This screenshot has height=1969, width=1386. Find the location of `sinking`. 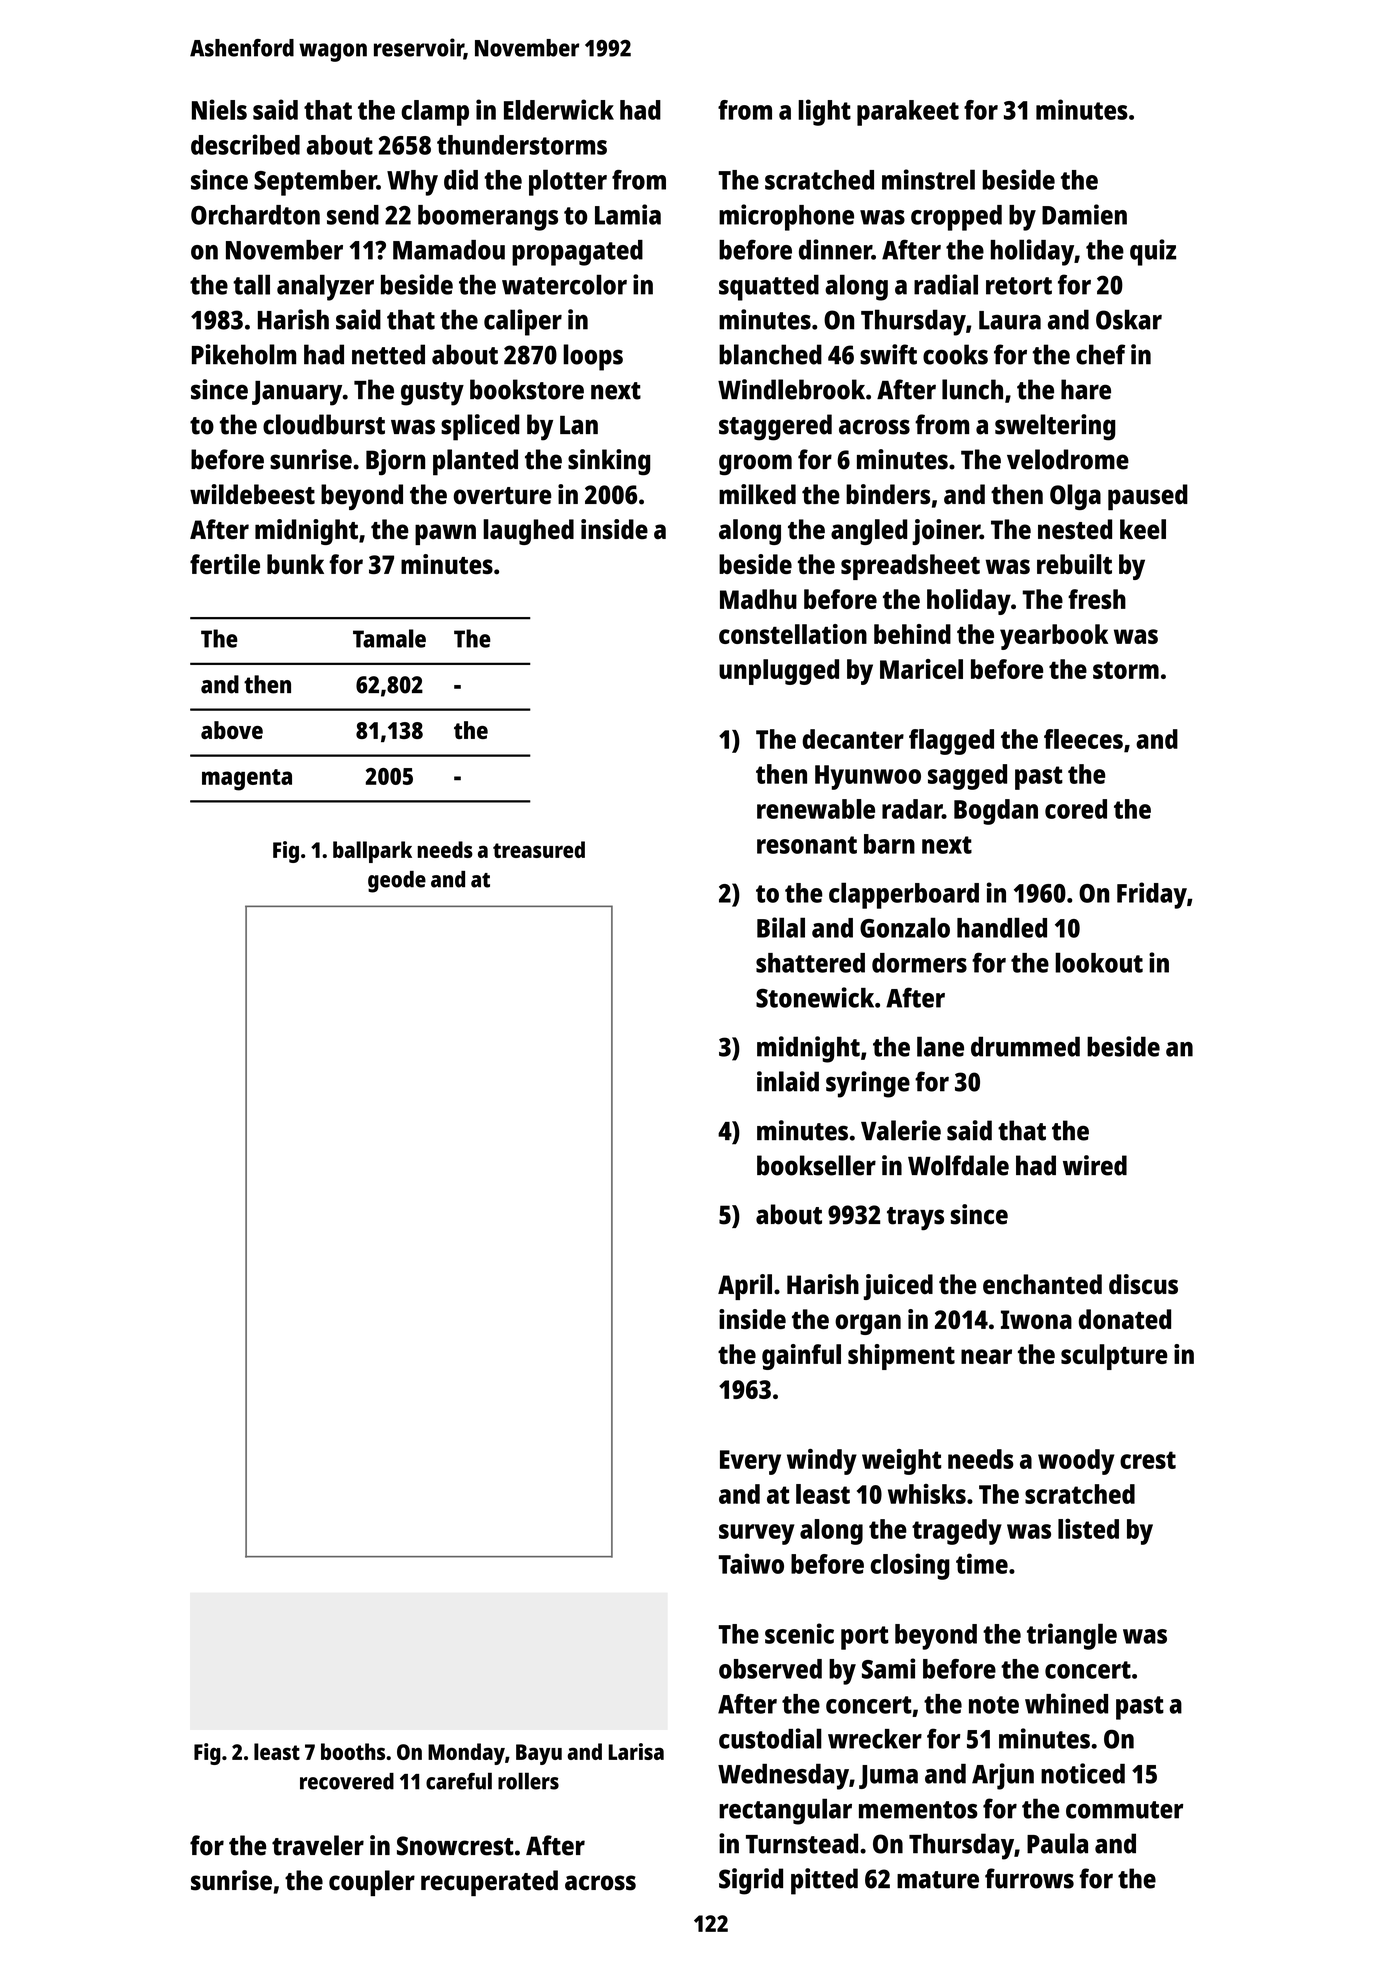

sinking is located at coordinates (609, 462).
